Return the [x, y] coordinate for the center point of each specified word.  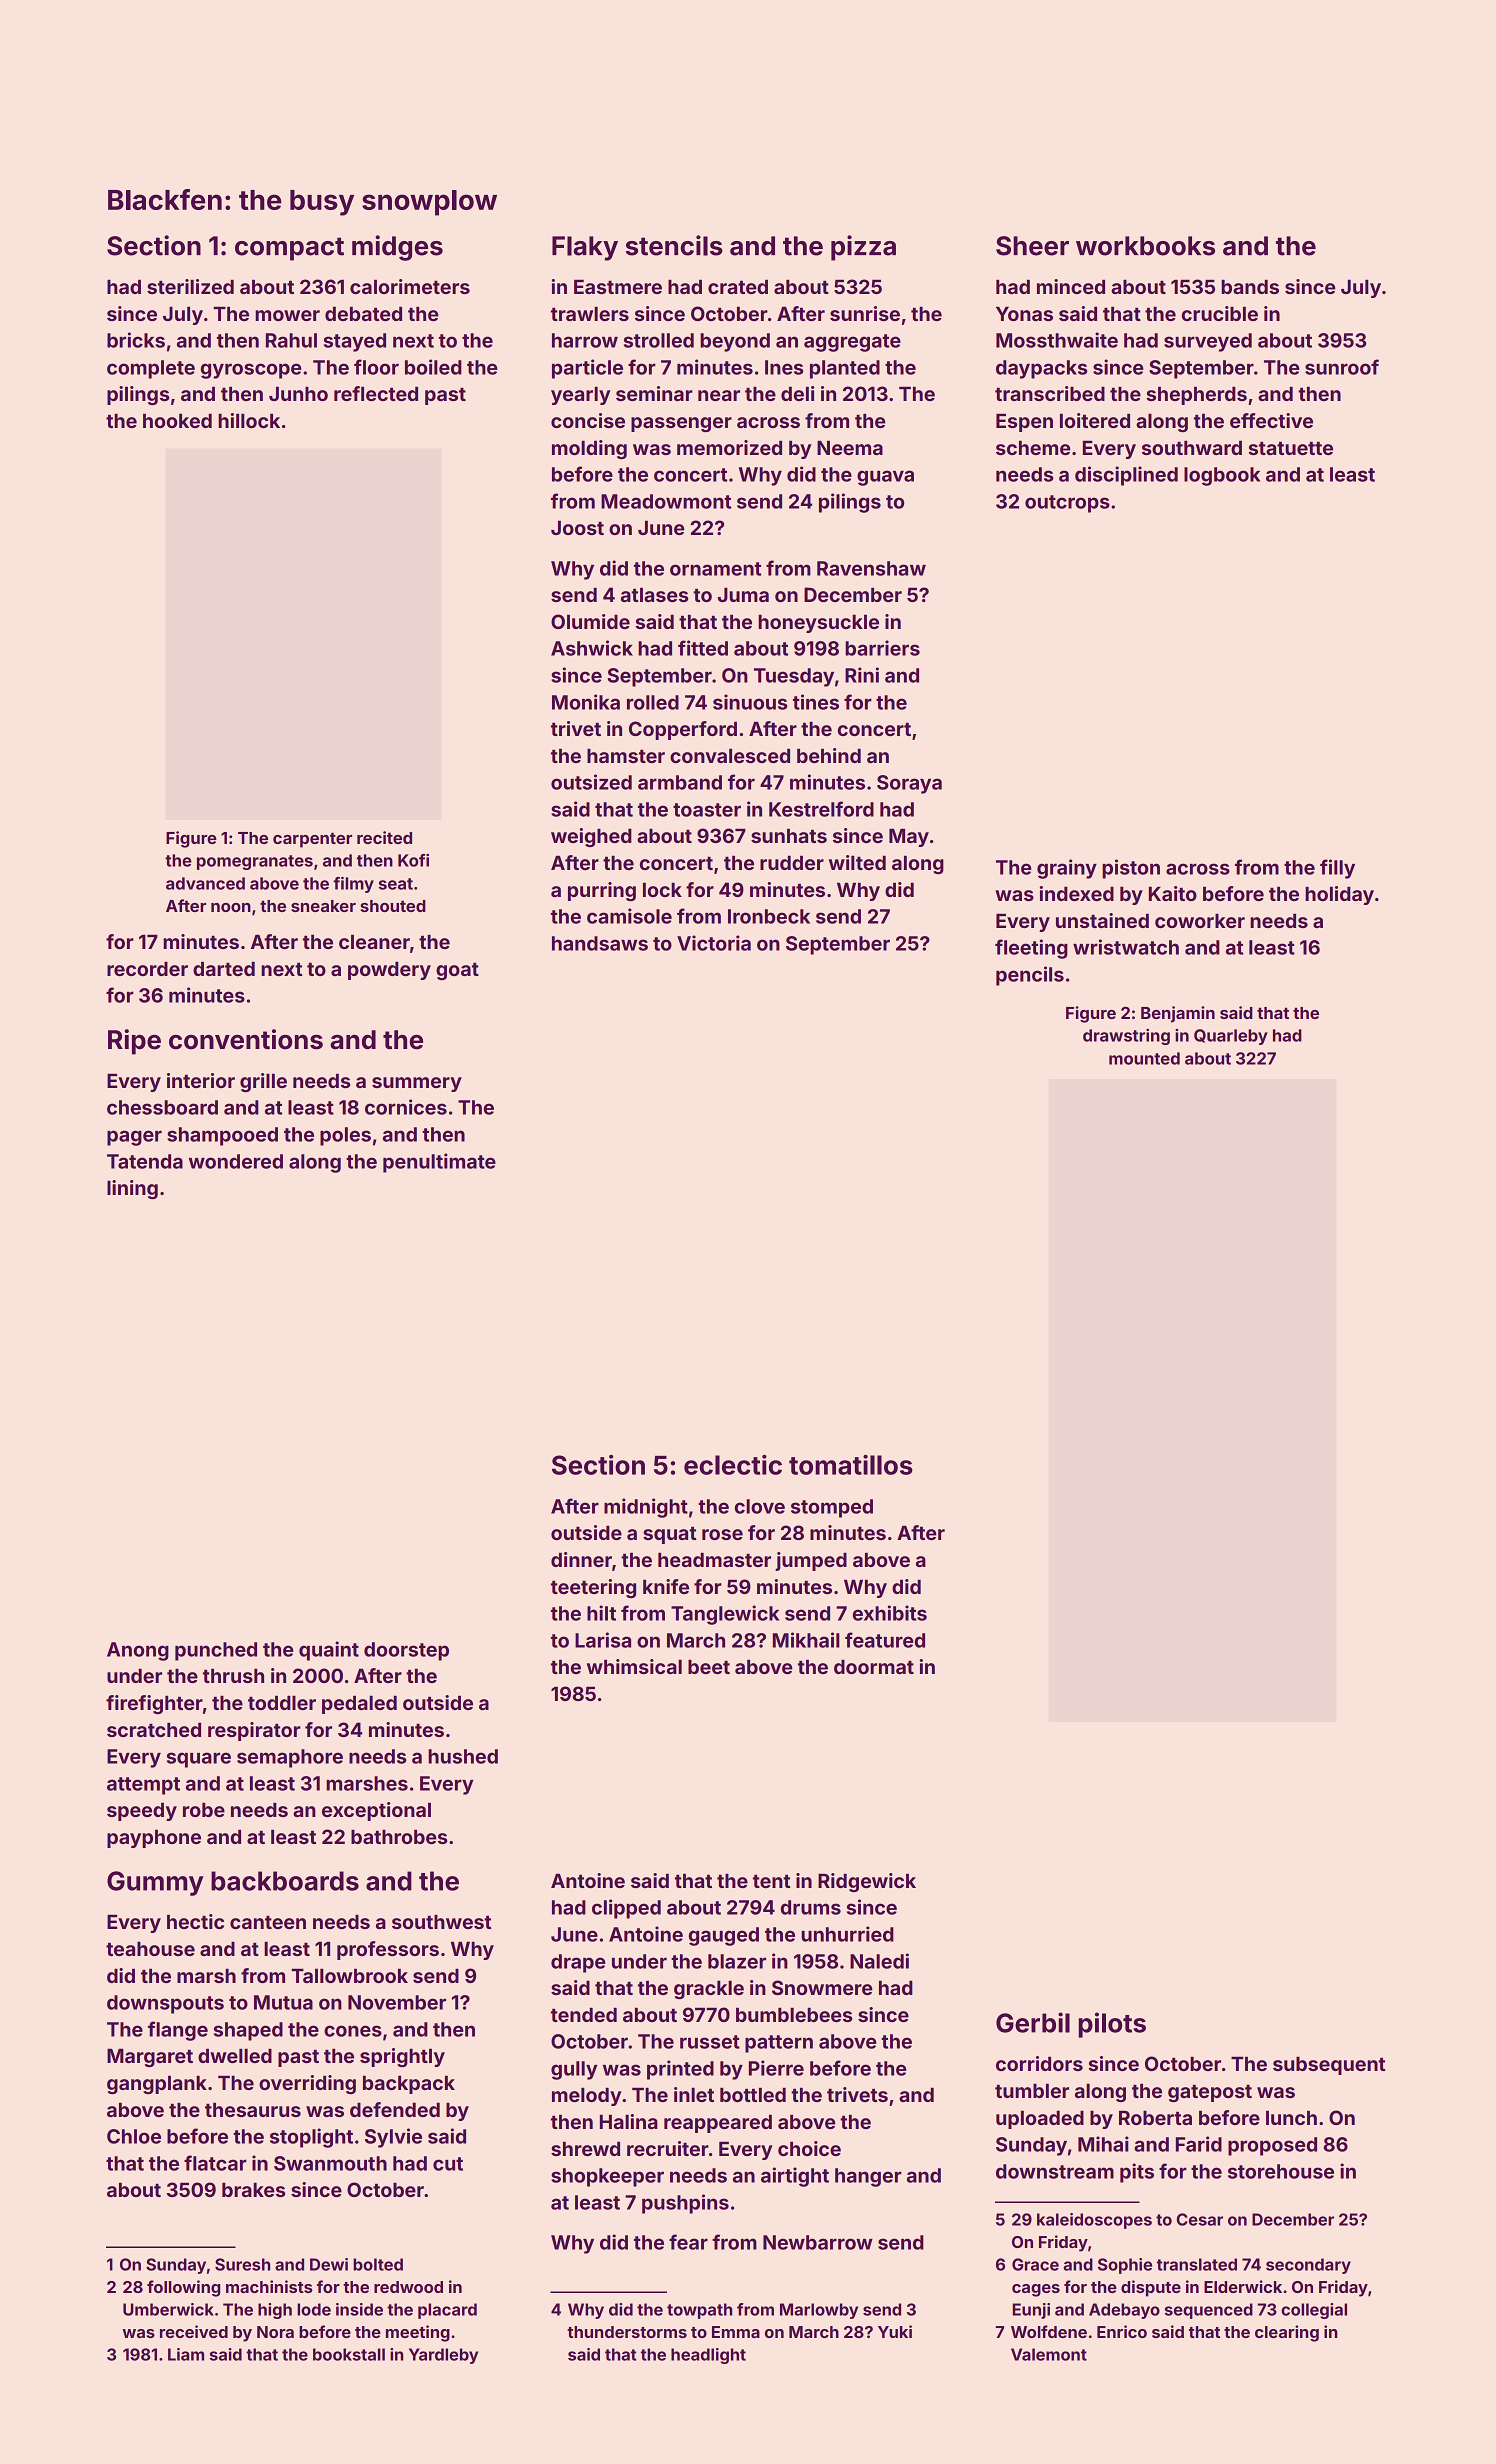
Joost [577, 528]
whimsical [634, 1666]
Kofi [413, 860]
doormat [874, 1667]
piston [1131, 869]
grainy [1067, 869]
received [194, 2331]
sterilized [190, 286]
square [199, 1760]
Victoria [714, 943]
